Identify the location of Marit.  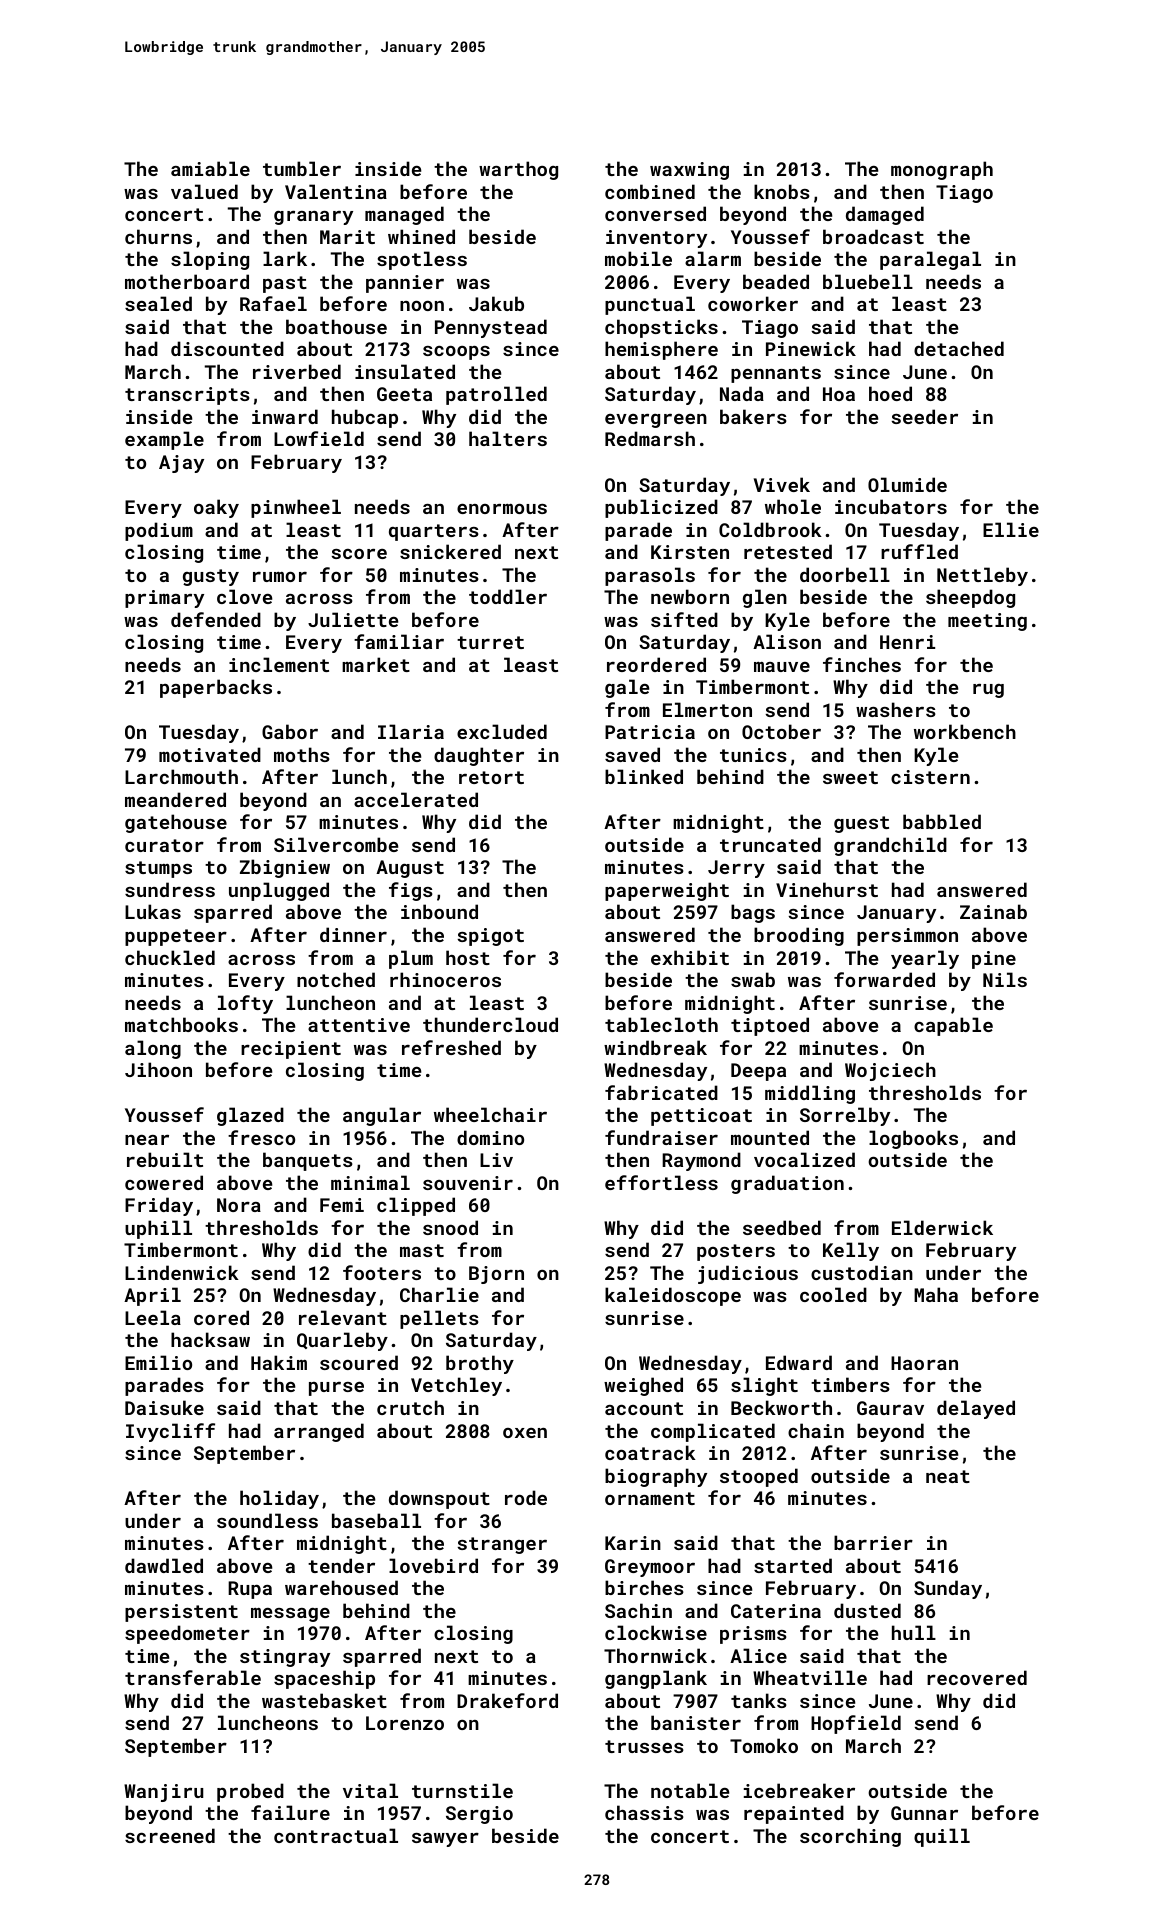
(347, 237).
